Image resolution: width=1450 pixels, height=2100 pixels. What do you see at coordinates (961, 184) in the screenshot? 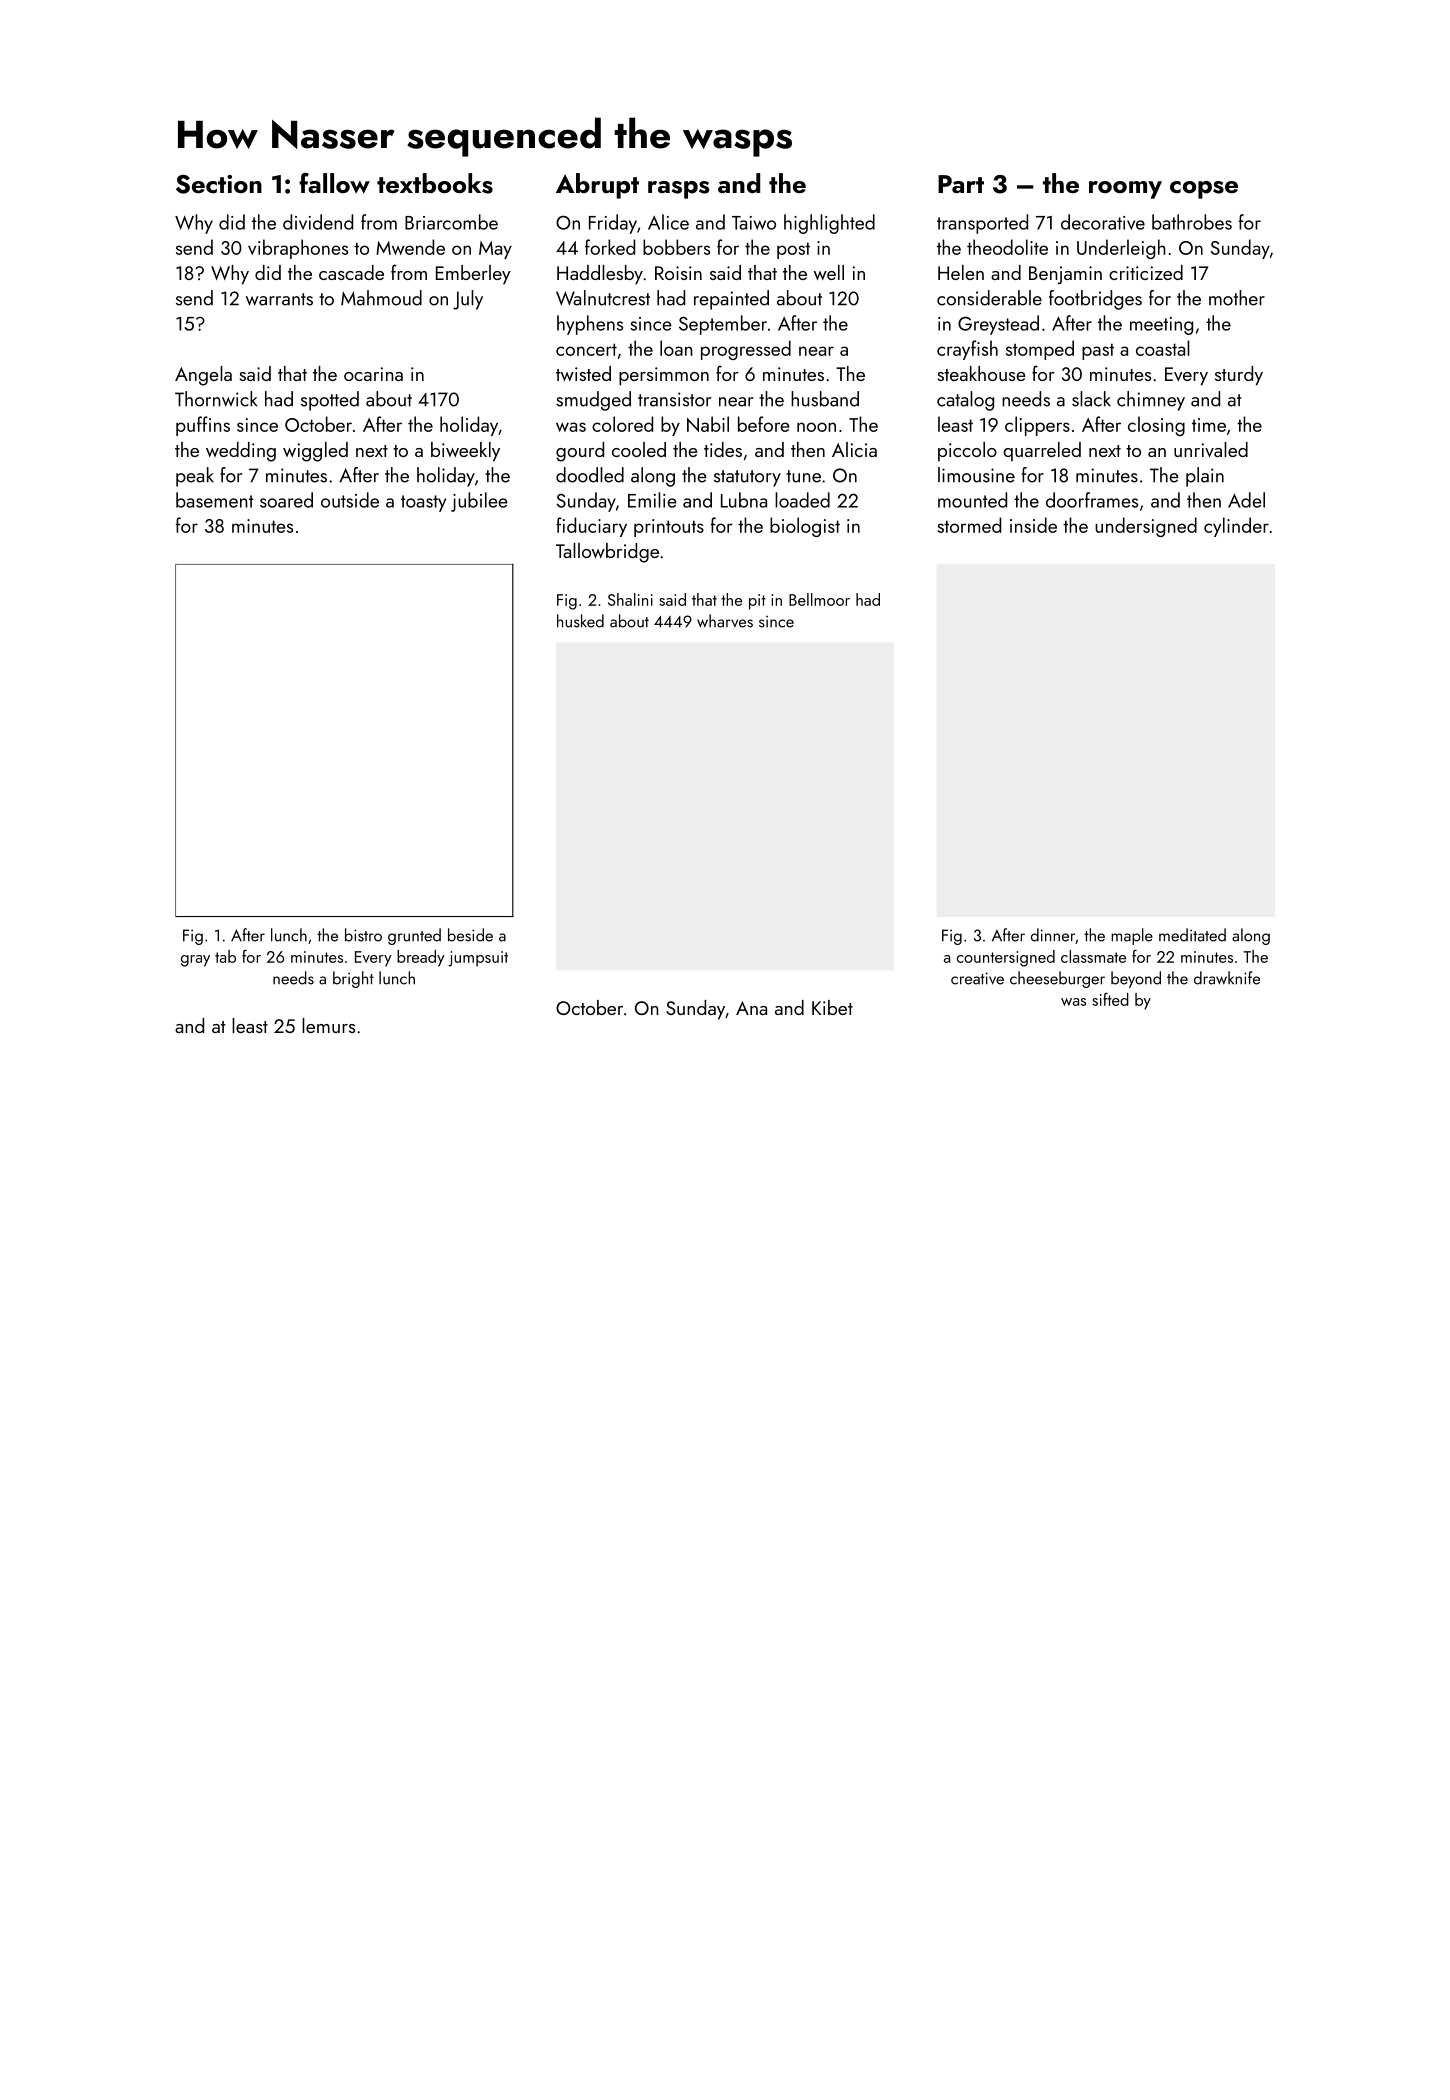
I see `Part` at bounding box center [961, 184].
